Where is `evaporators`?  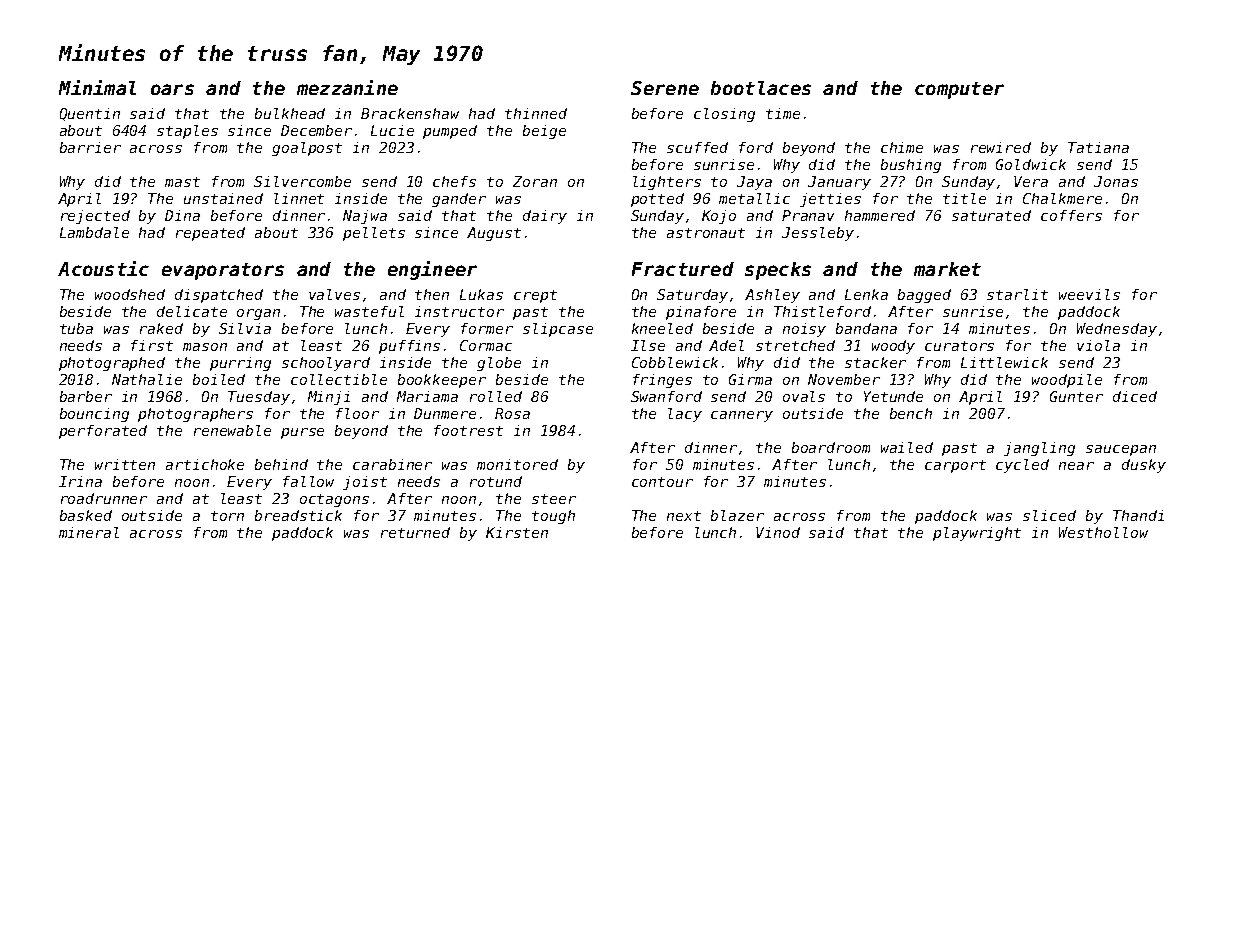
evaporators is located at coordinates (223, 271).
